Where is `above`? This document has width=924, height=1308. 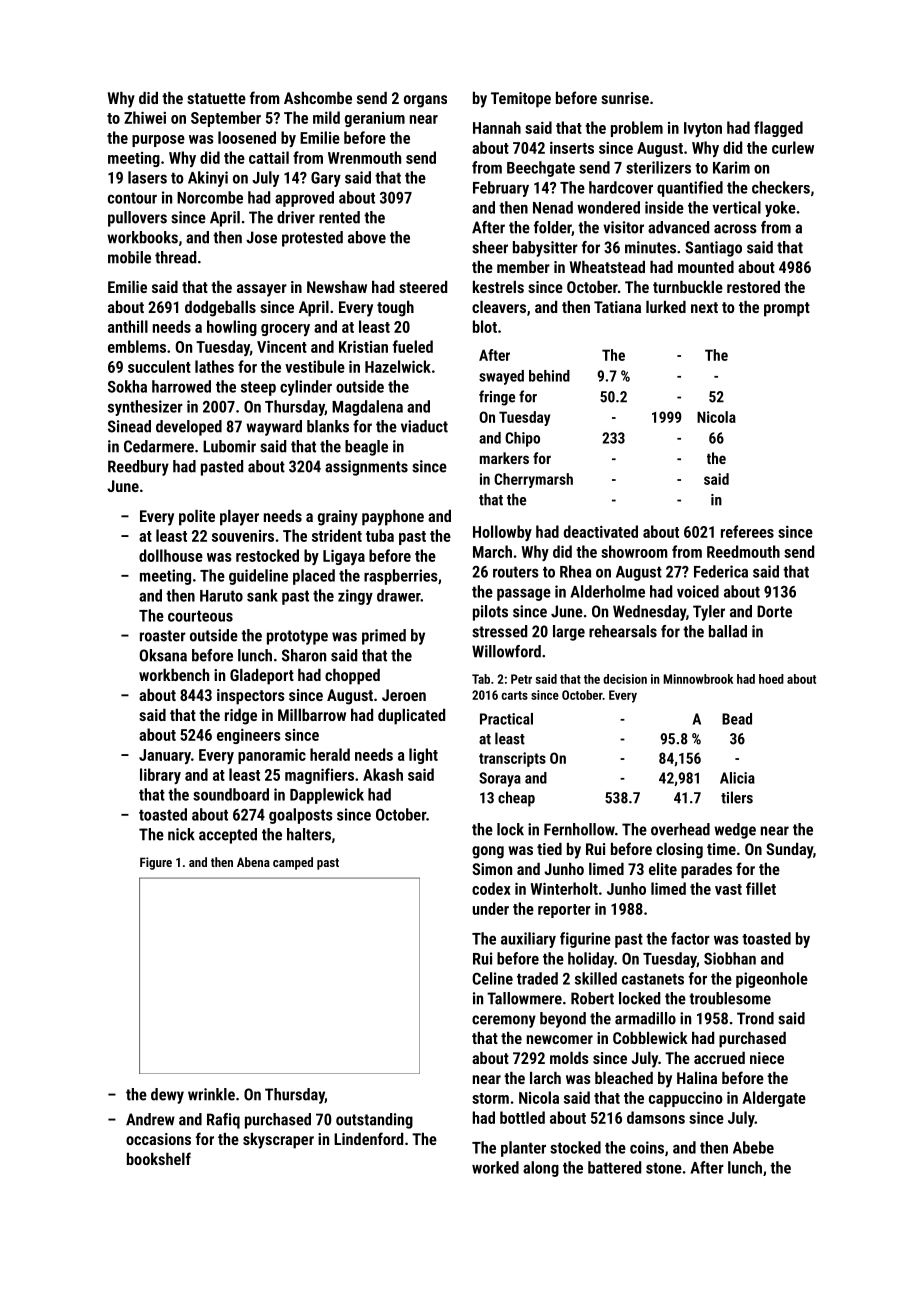 above is located at coordinates (367, 237).
